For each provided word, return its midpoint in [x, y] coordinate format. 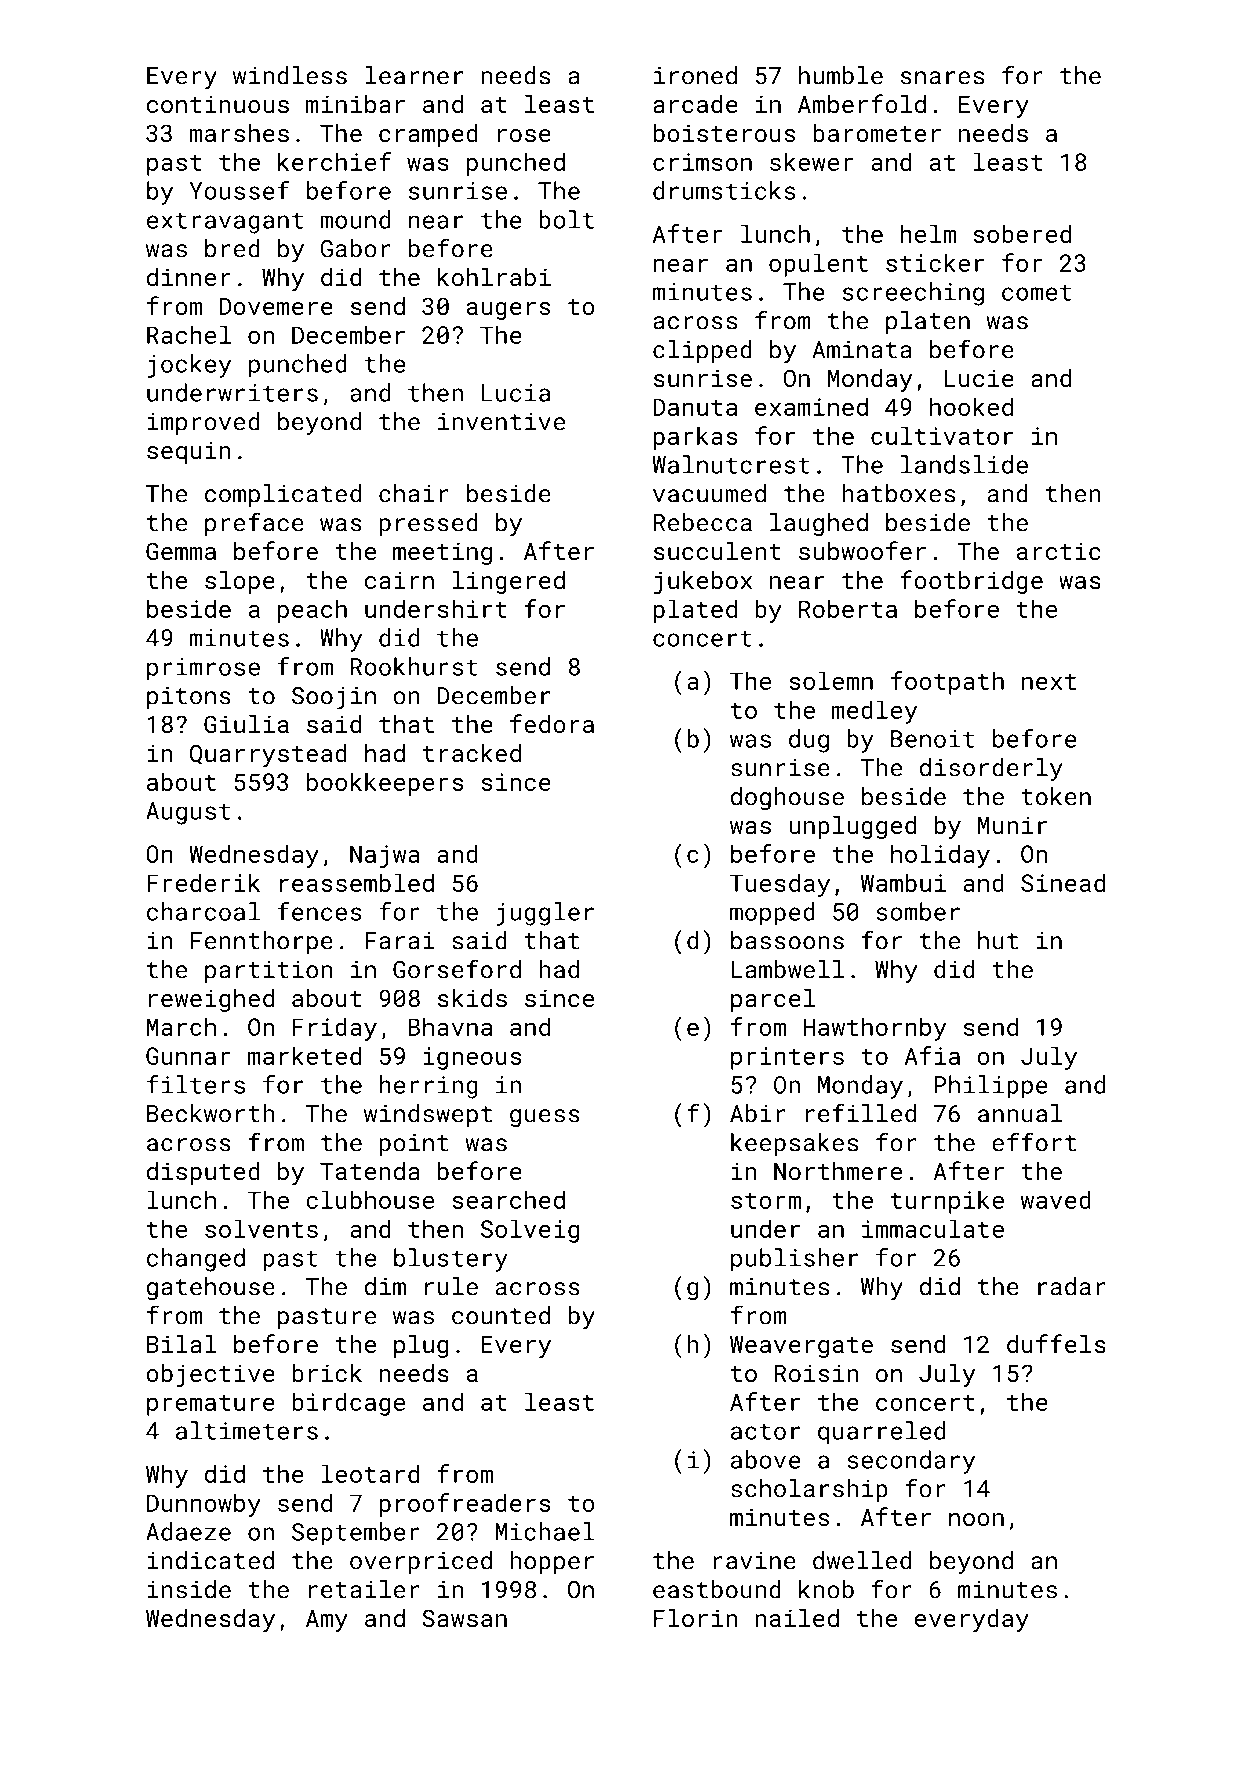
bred [232, 248]
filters [196, 1084]
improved [203, 423]
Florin [695, 1618]
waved [1055, 1199]
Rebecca [703, 522]
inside [189, 1589]
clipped [702, 351]
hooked [971, 406]
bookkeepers [385, 784]
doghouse [787, 799]
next [1049, 682]
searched [508, 1199]
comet [1036, 292]
